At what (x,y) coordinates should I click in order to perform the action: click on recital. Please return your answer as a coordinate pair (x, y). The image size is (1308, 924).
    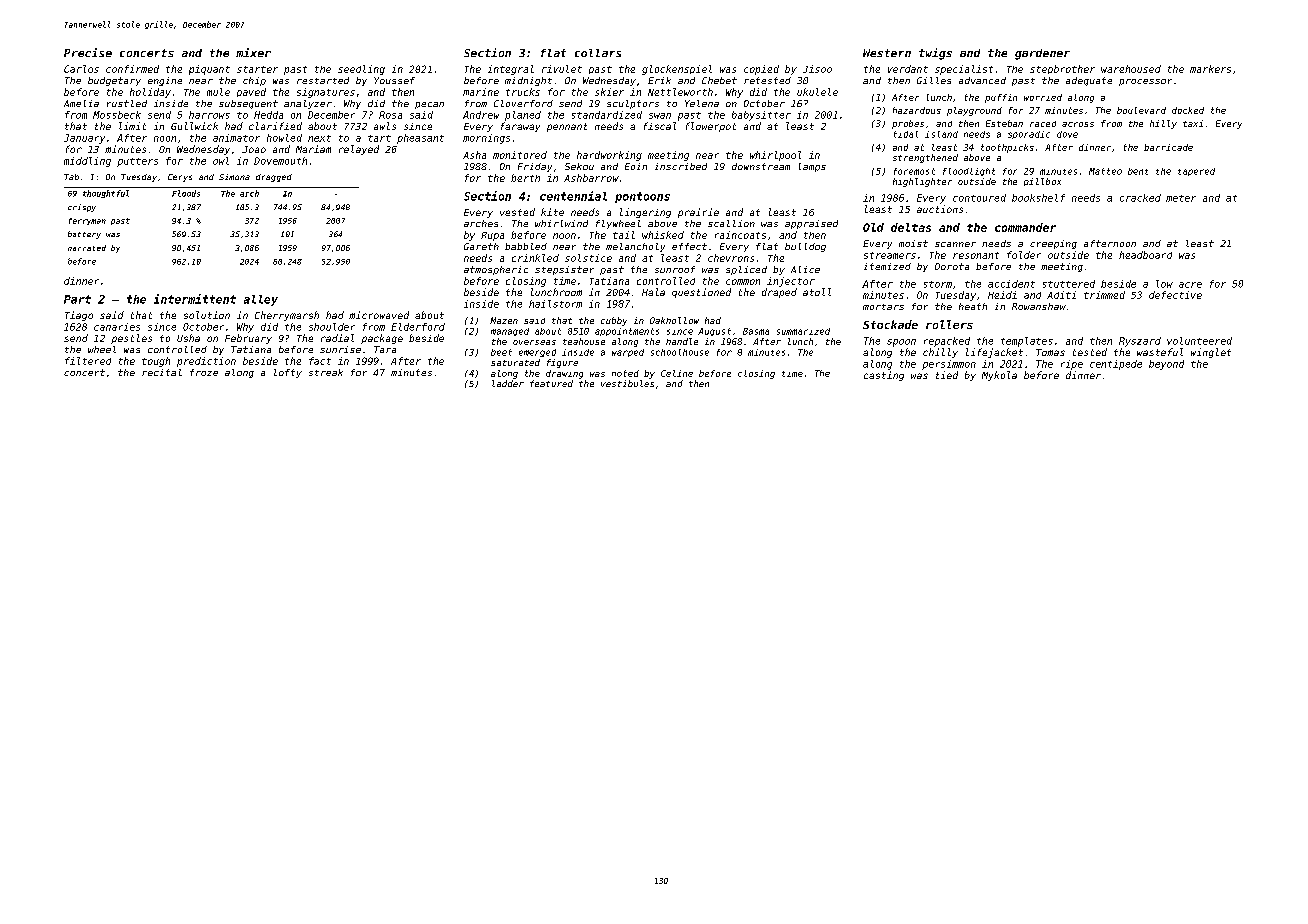
    Looking at the image, I should click on (162, 372).
